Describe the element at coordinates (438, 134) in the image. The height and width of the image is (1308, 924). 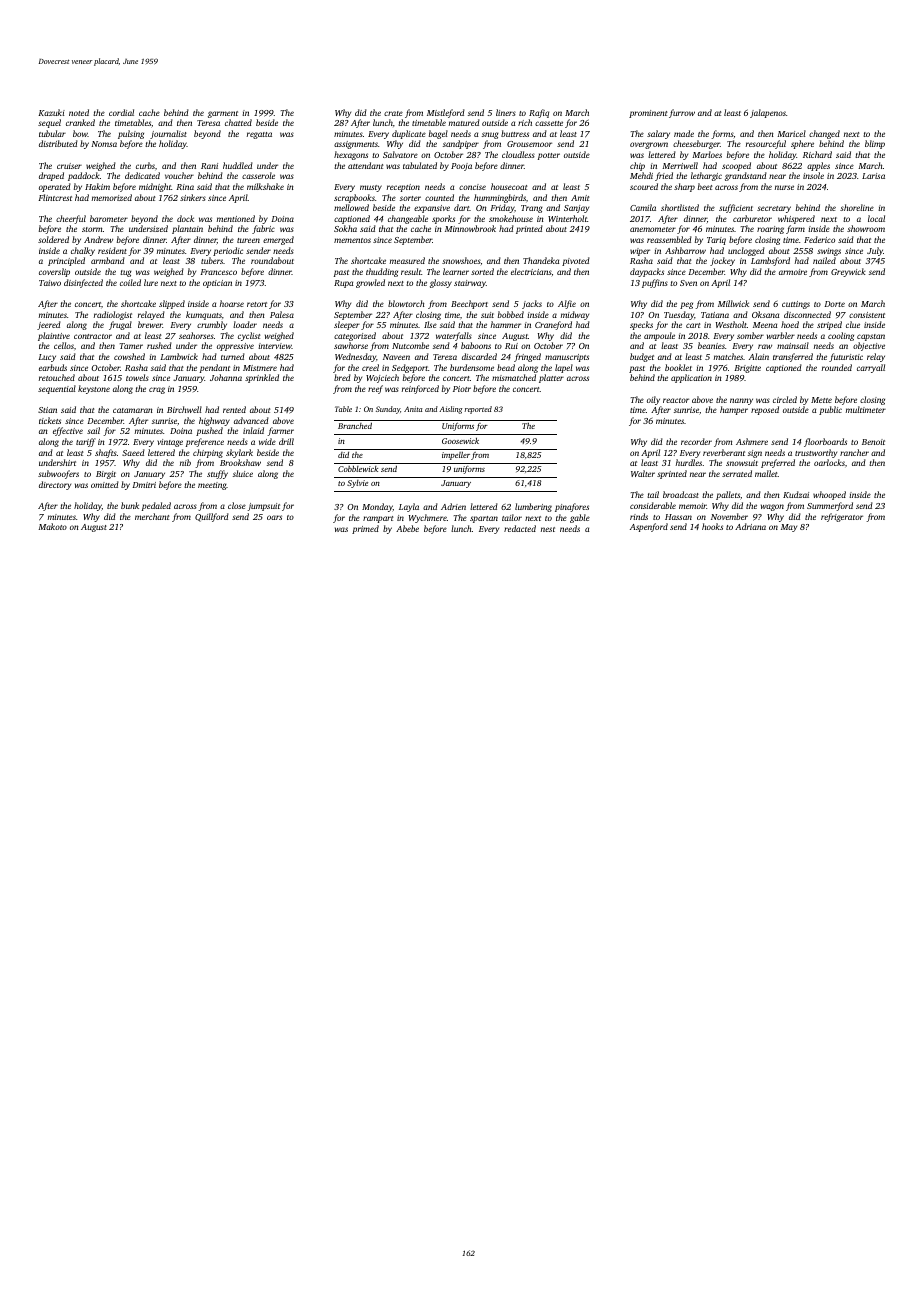
I see `bagel` at that location.
